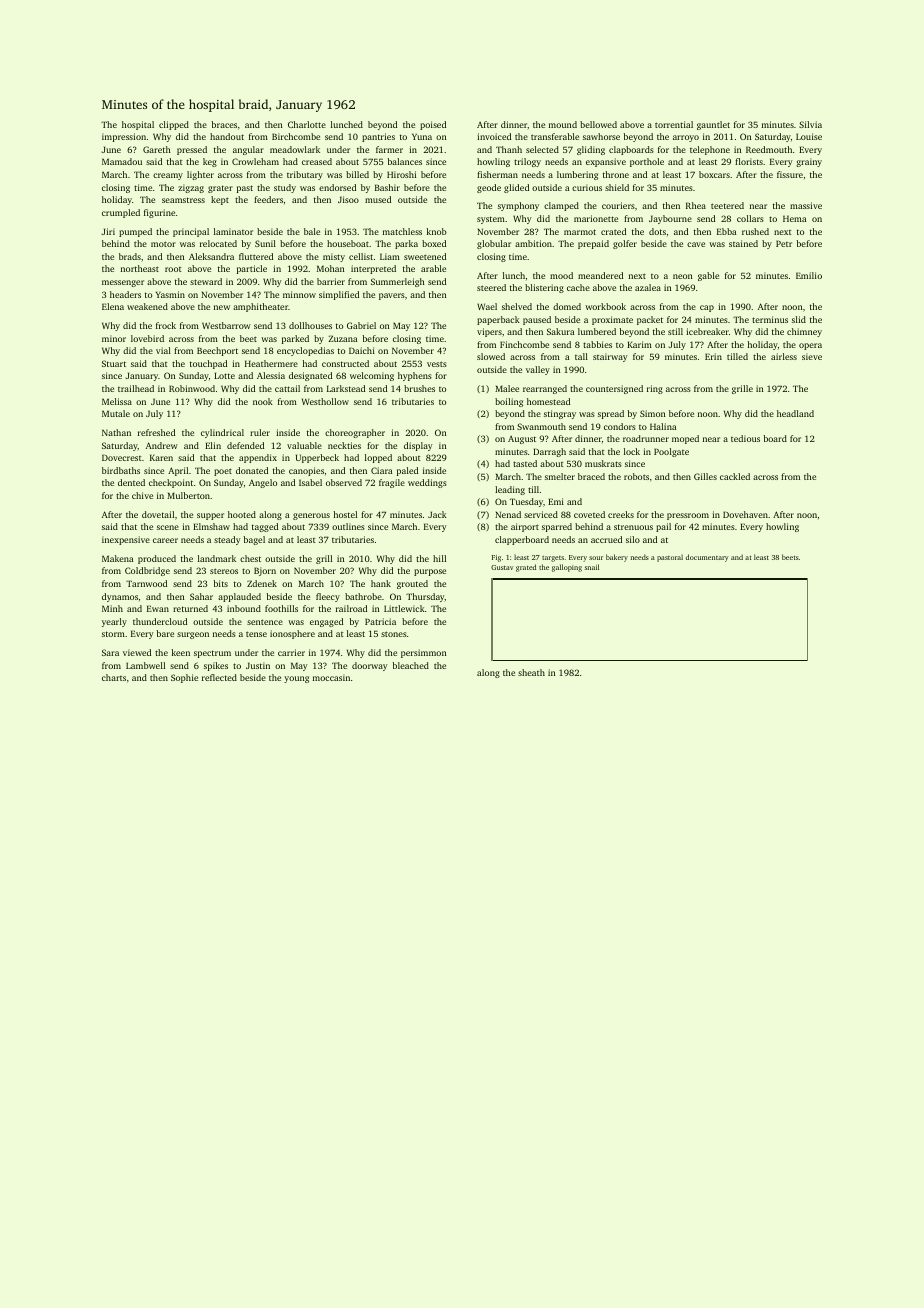  Describe the element at coordinates (411, 665) in the image. I see `bleached` at that location.
